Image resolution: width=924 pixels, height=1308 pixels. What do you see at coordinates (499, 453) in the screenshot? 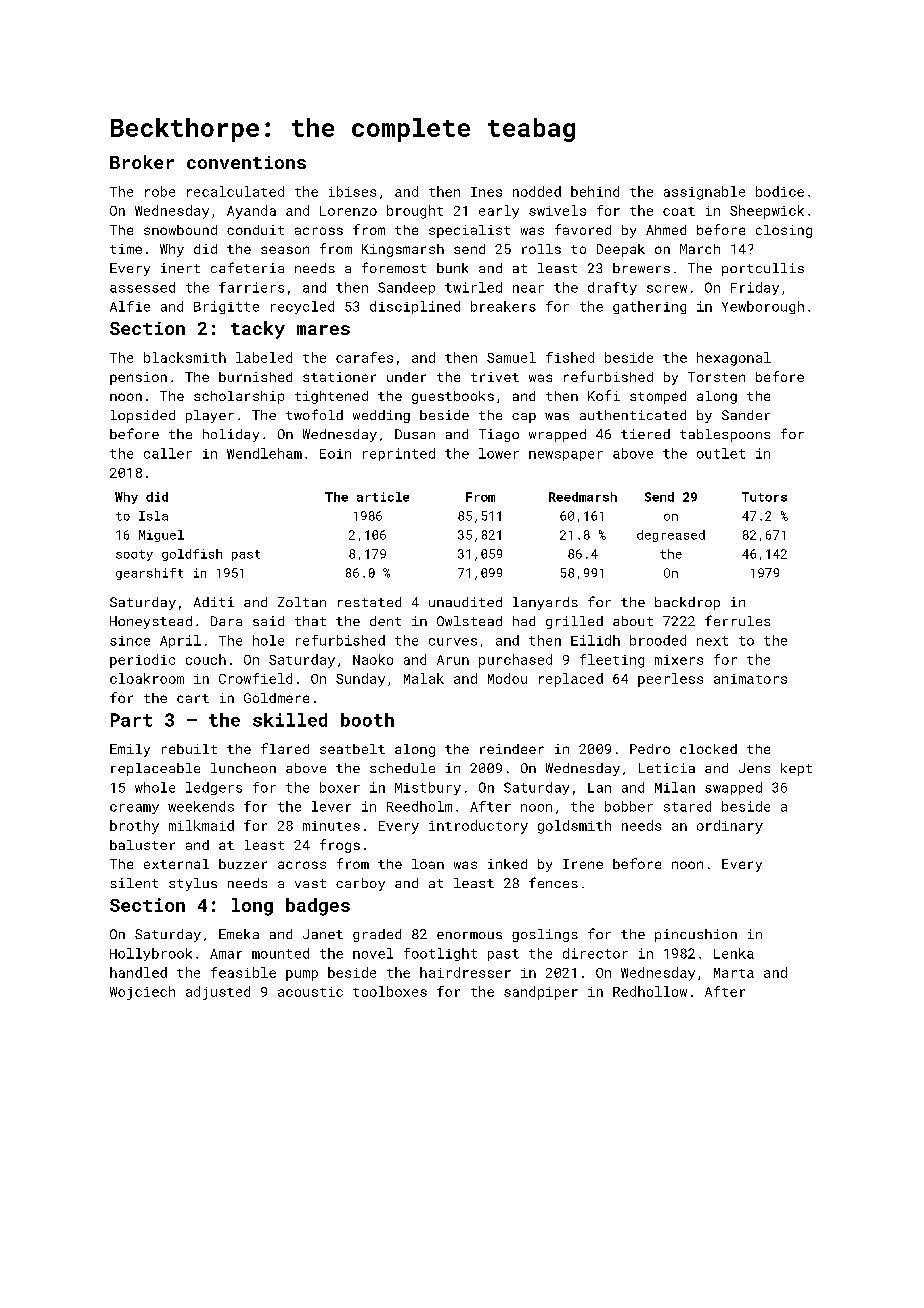
I see `lower` at bounding box center [499, 453].
